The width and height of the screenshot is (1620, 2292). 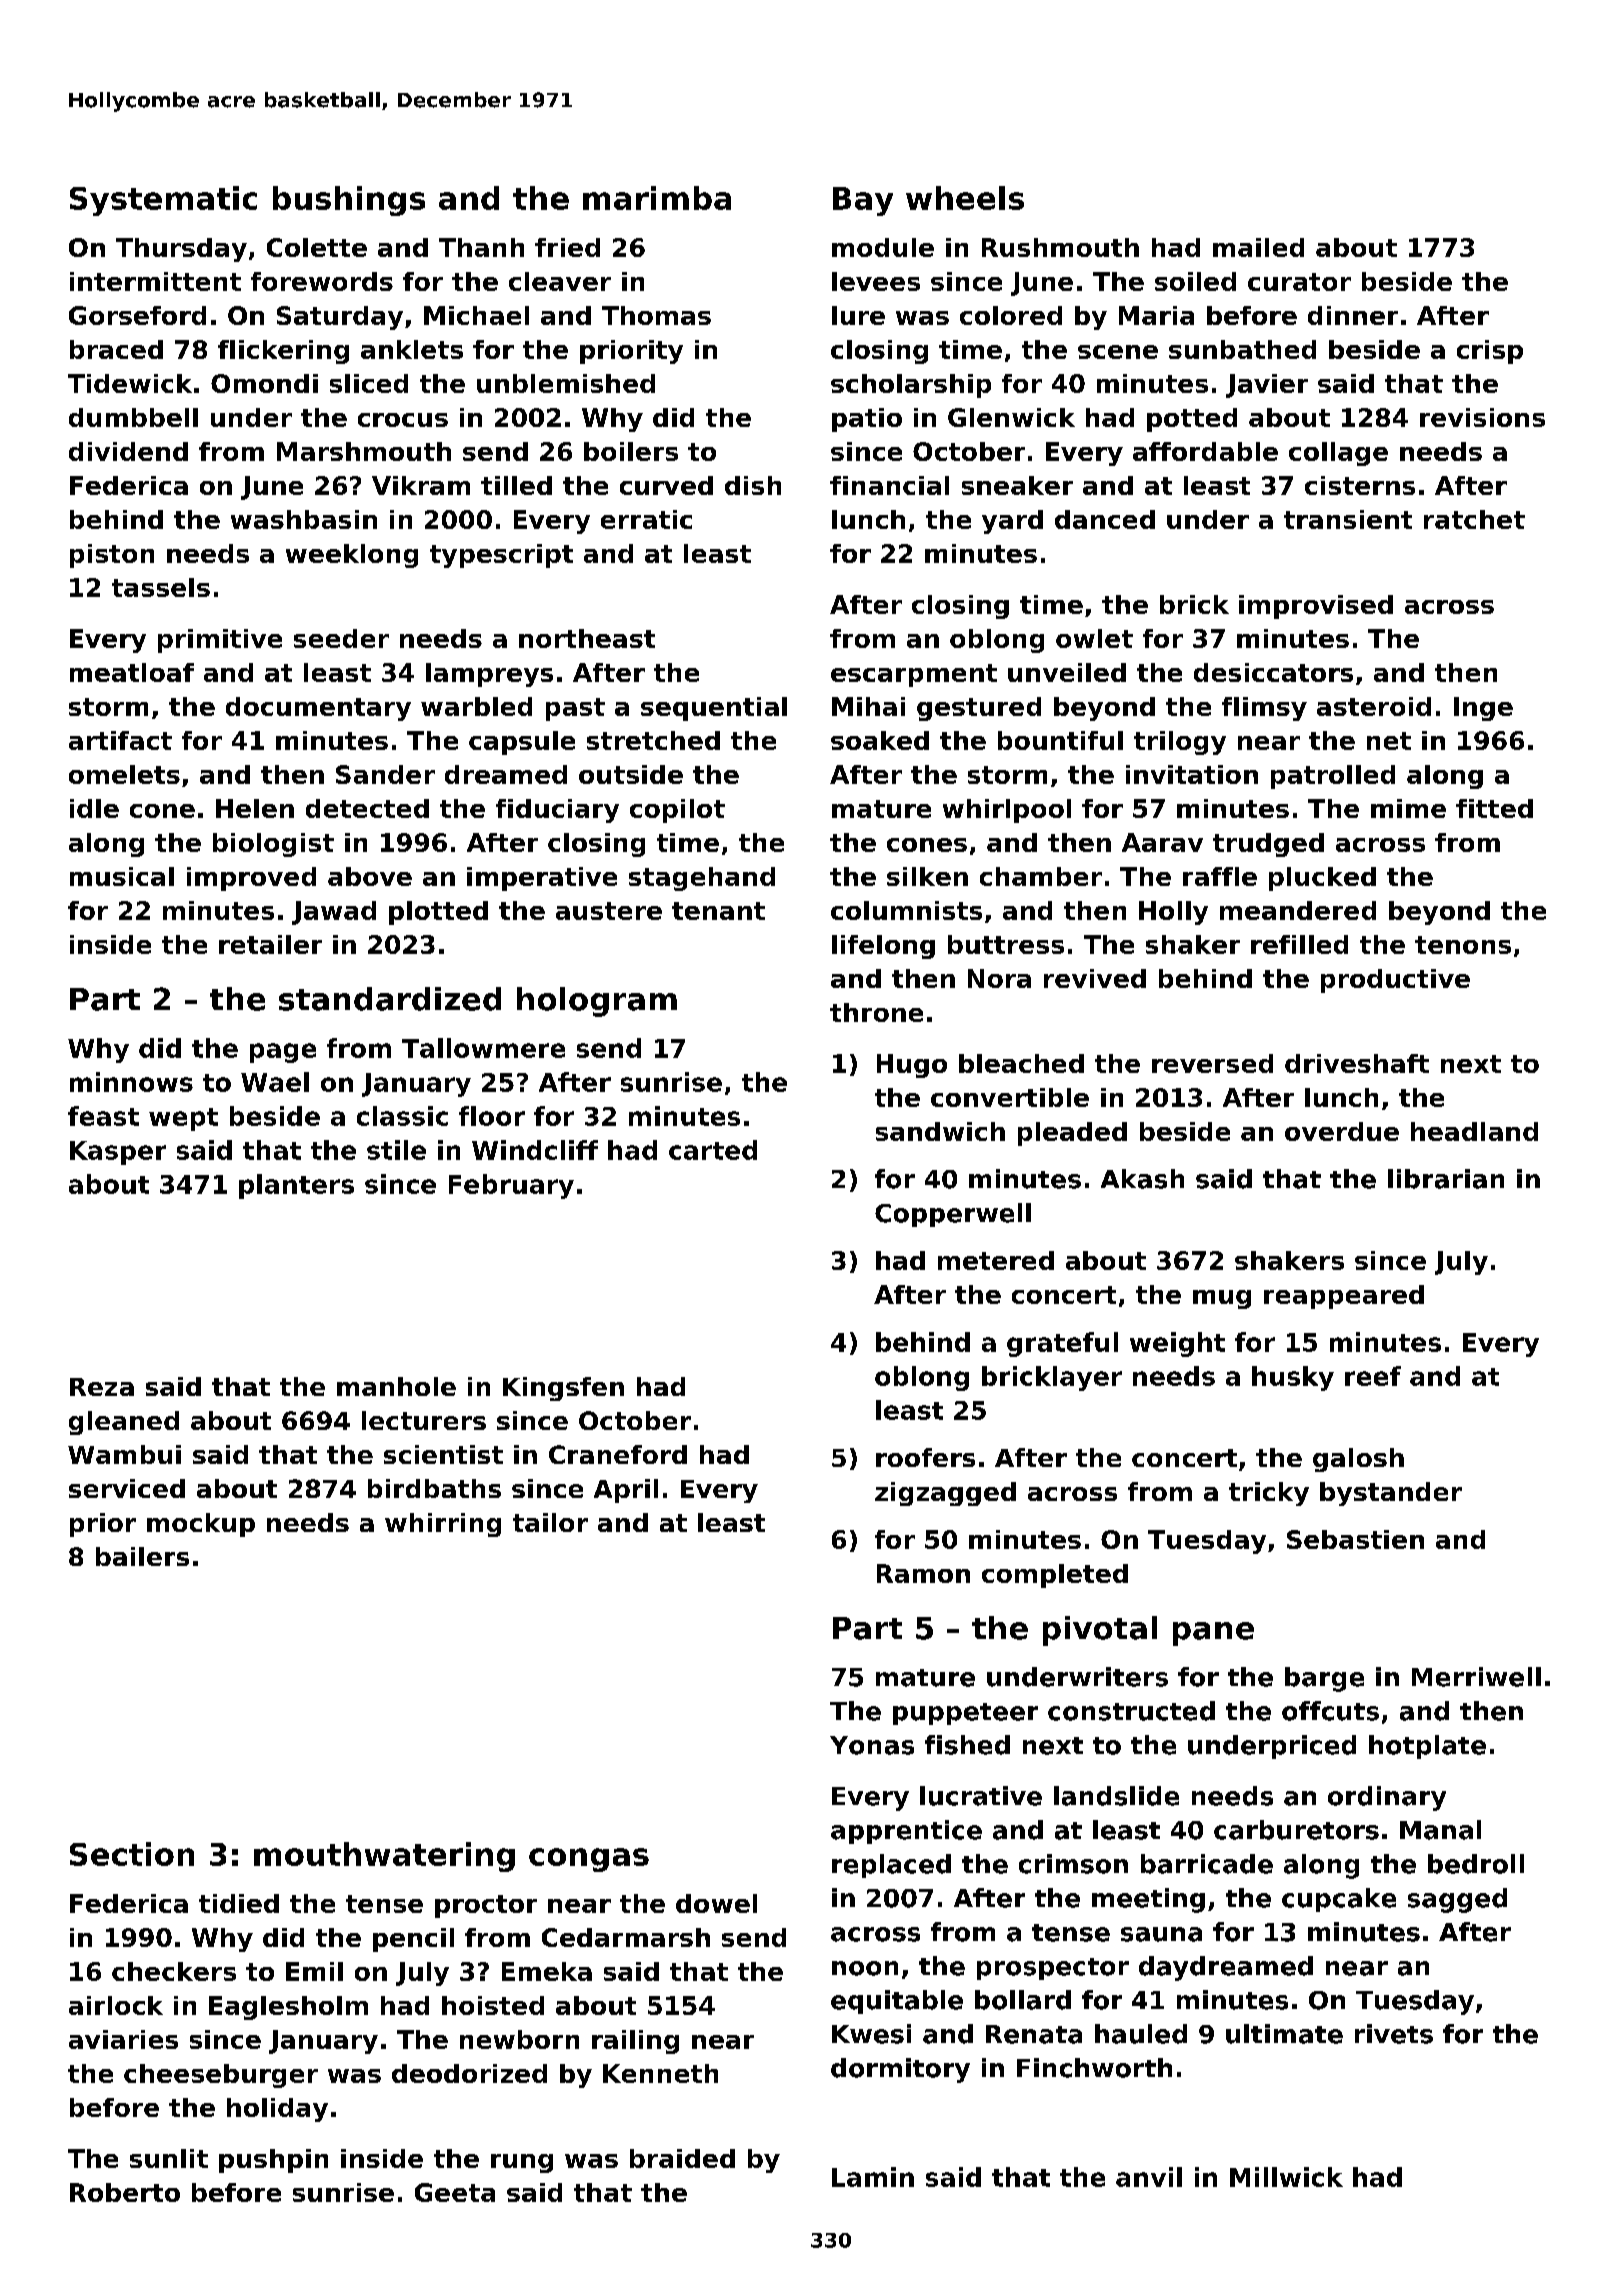 What do you see at coordinates (1474, 1131) in the screenshot?
I see `headland` at bounding box center [1474, 1131].
